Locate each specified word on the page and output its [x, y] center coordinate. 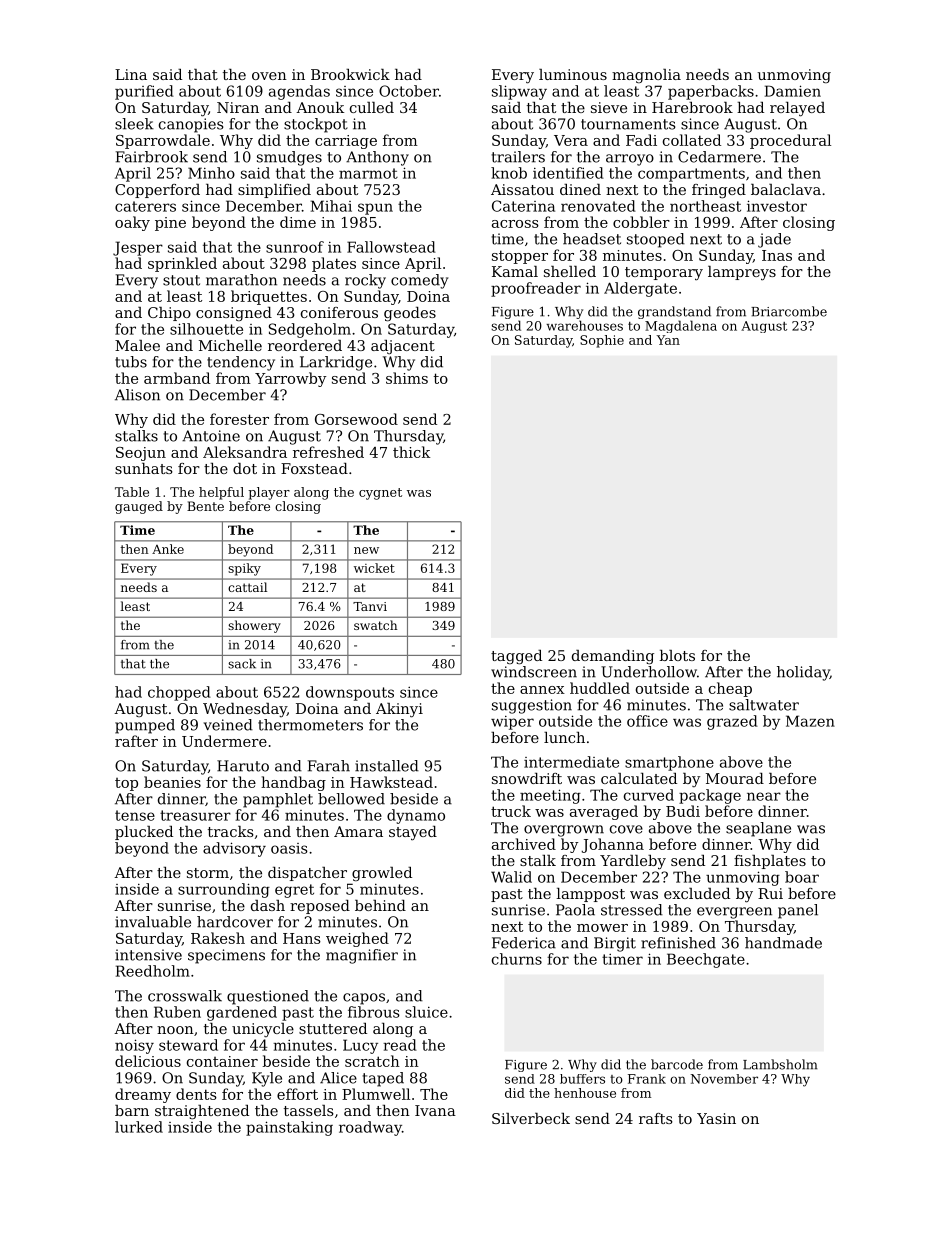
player [269, 493]
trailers [518, 157]
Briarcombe [789, 311]
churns [517, 959]
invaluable [153, 922]
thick [411, 452]
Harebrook [692, 107]
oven [269, 76]
